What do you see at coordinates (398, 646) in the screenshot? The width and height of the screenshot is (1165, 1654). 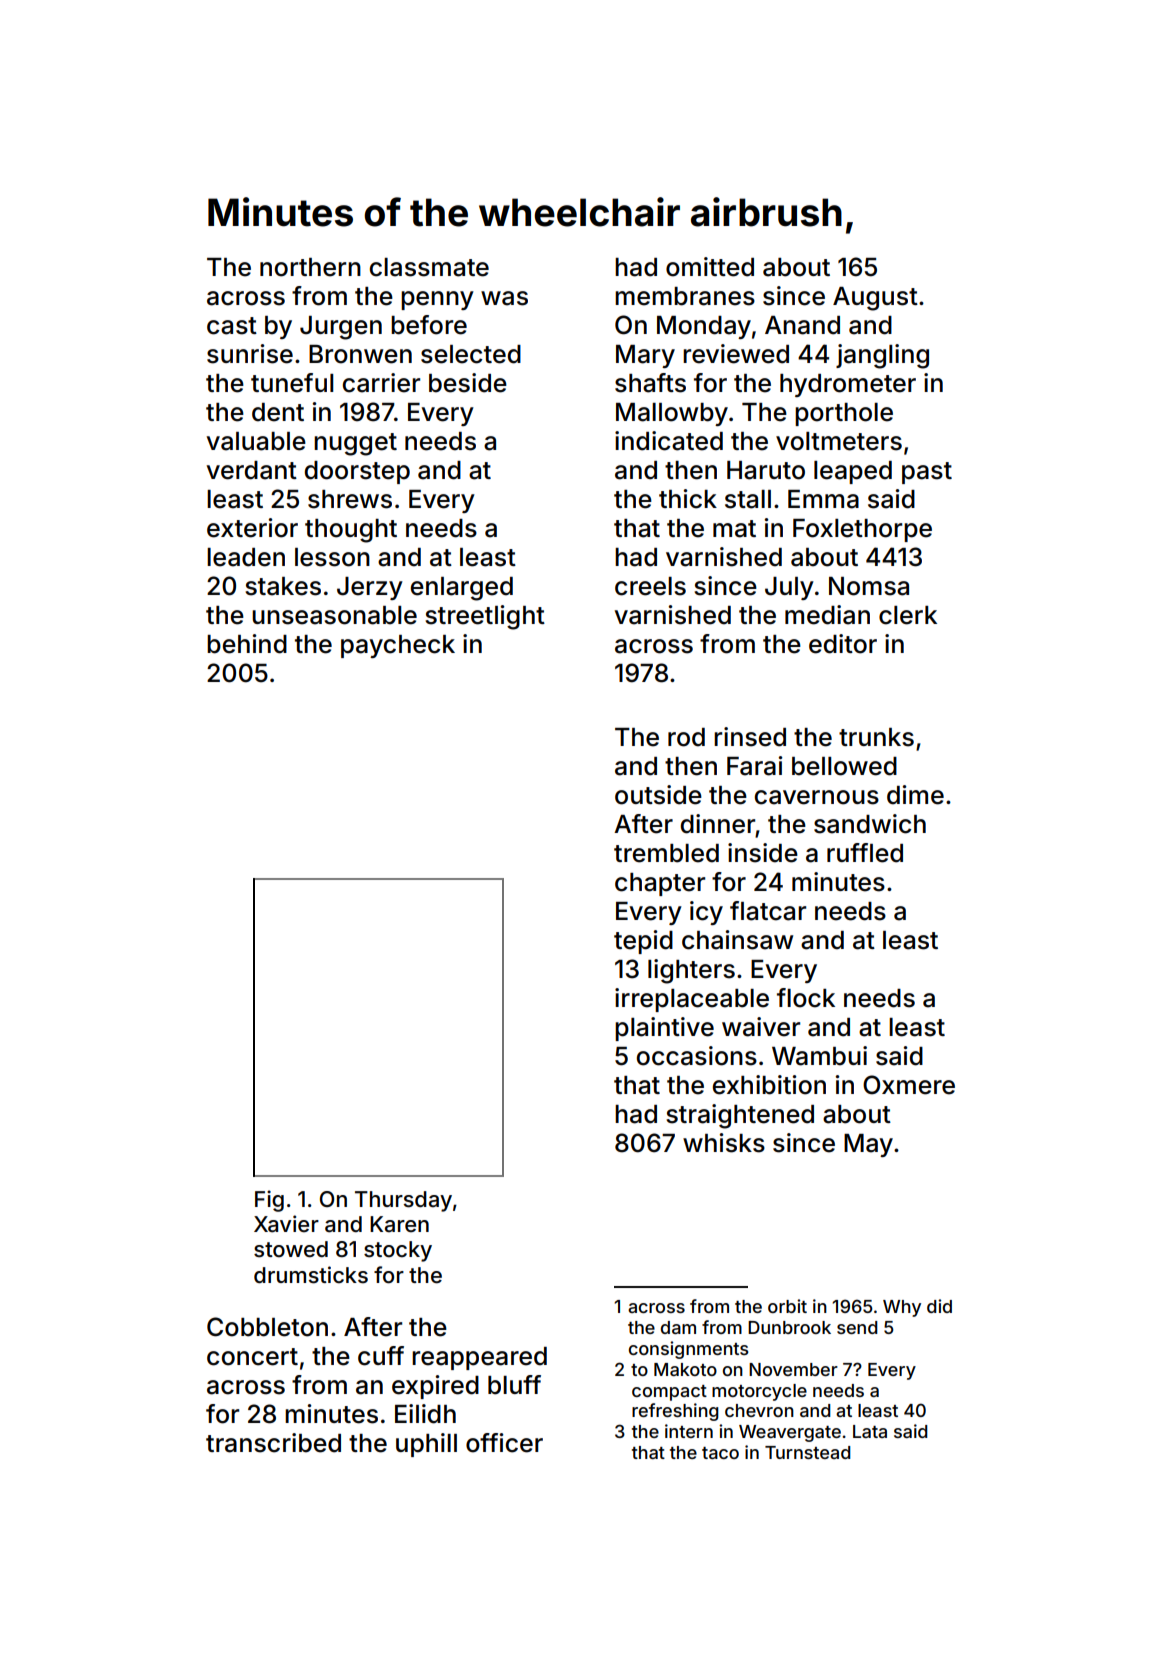 I see `paycheck` at bounding box center [398, 646].
